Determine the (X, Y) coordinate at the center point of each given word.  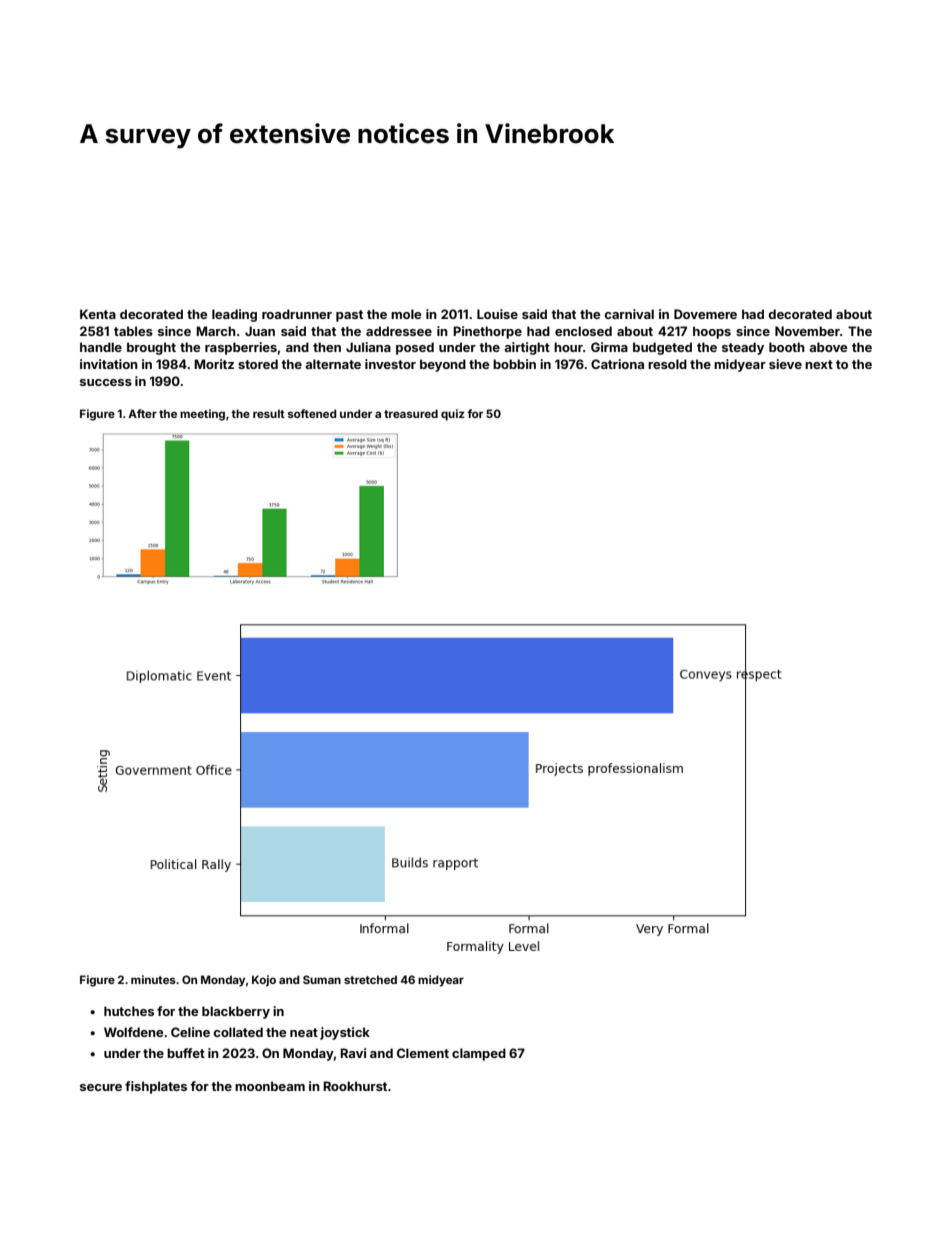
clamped (479, 1054)
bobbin (514, 364)
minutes (153, 979)
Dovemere (705, 314)
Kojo (264, 981)
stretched (370, 979)
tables (133, 331)
